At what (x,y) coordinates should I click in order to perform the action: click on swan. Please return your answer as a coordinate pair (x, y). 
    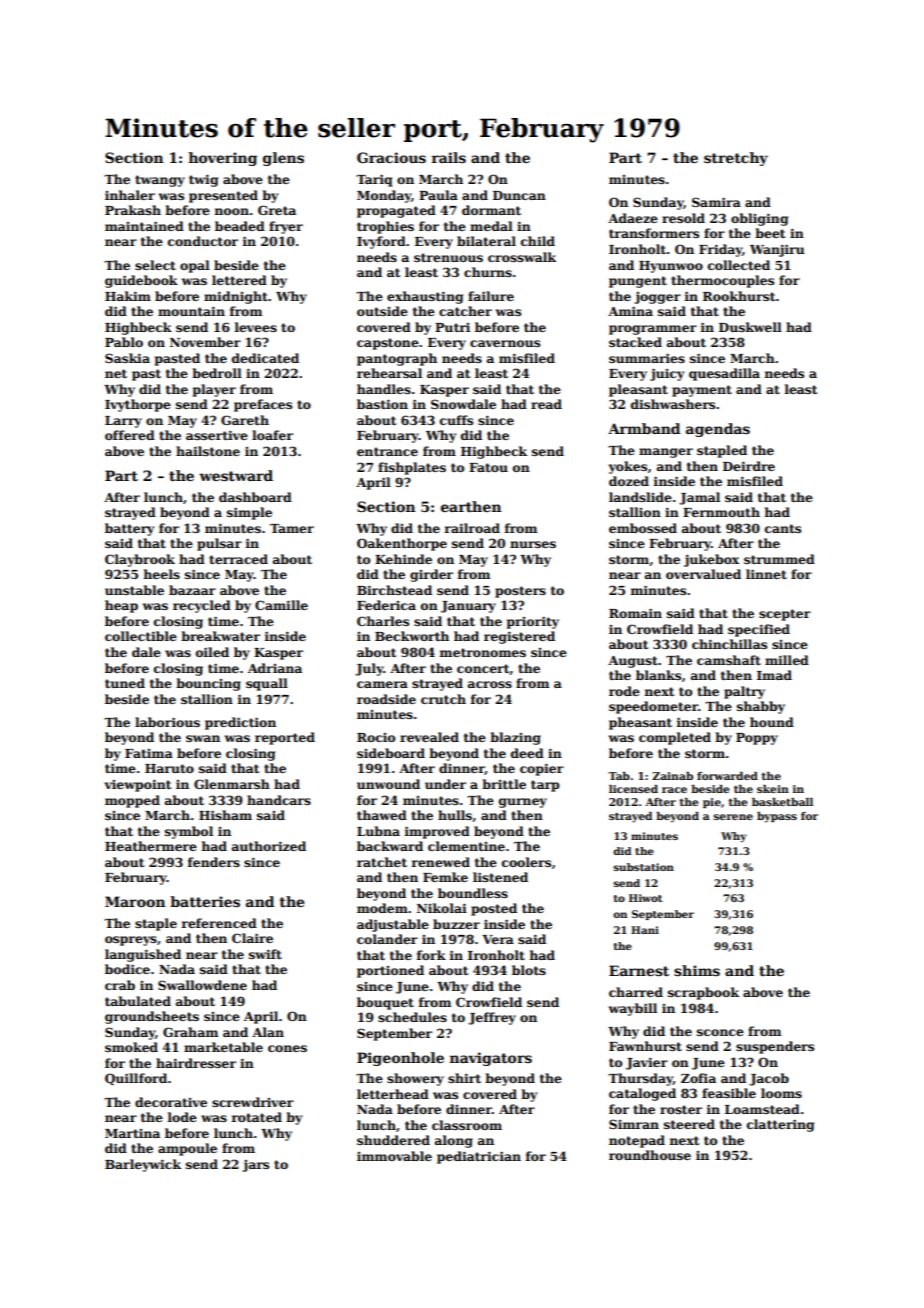
    Looking at the image, I should click on (203, 738).
